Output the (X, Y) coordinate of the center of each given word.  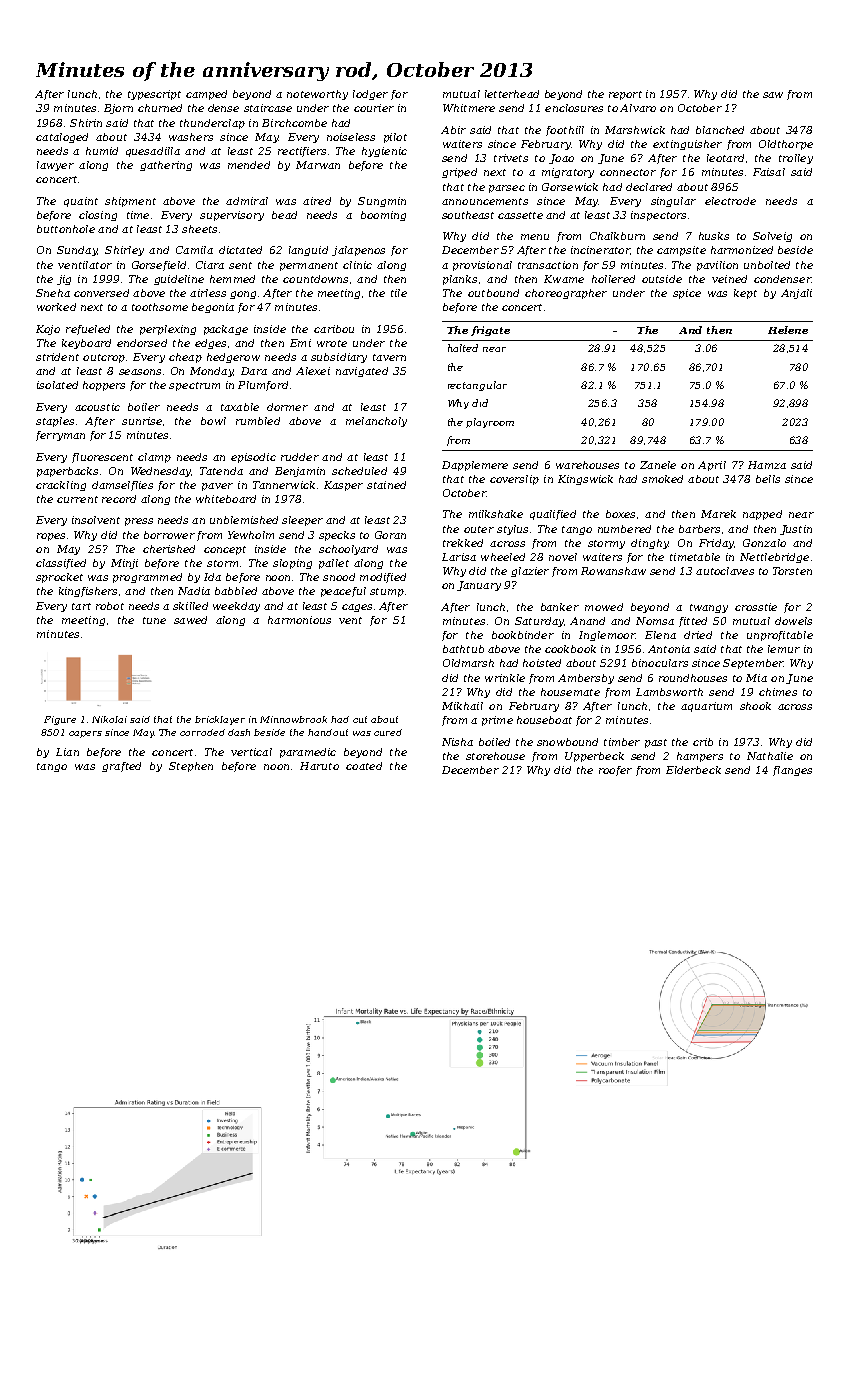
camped (206, 95)
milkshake (496, 514)
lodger (370, 95)
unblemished (244, 520)
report (625, 95)
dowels (793, 621)
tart (81, 606)
